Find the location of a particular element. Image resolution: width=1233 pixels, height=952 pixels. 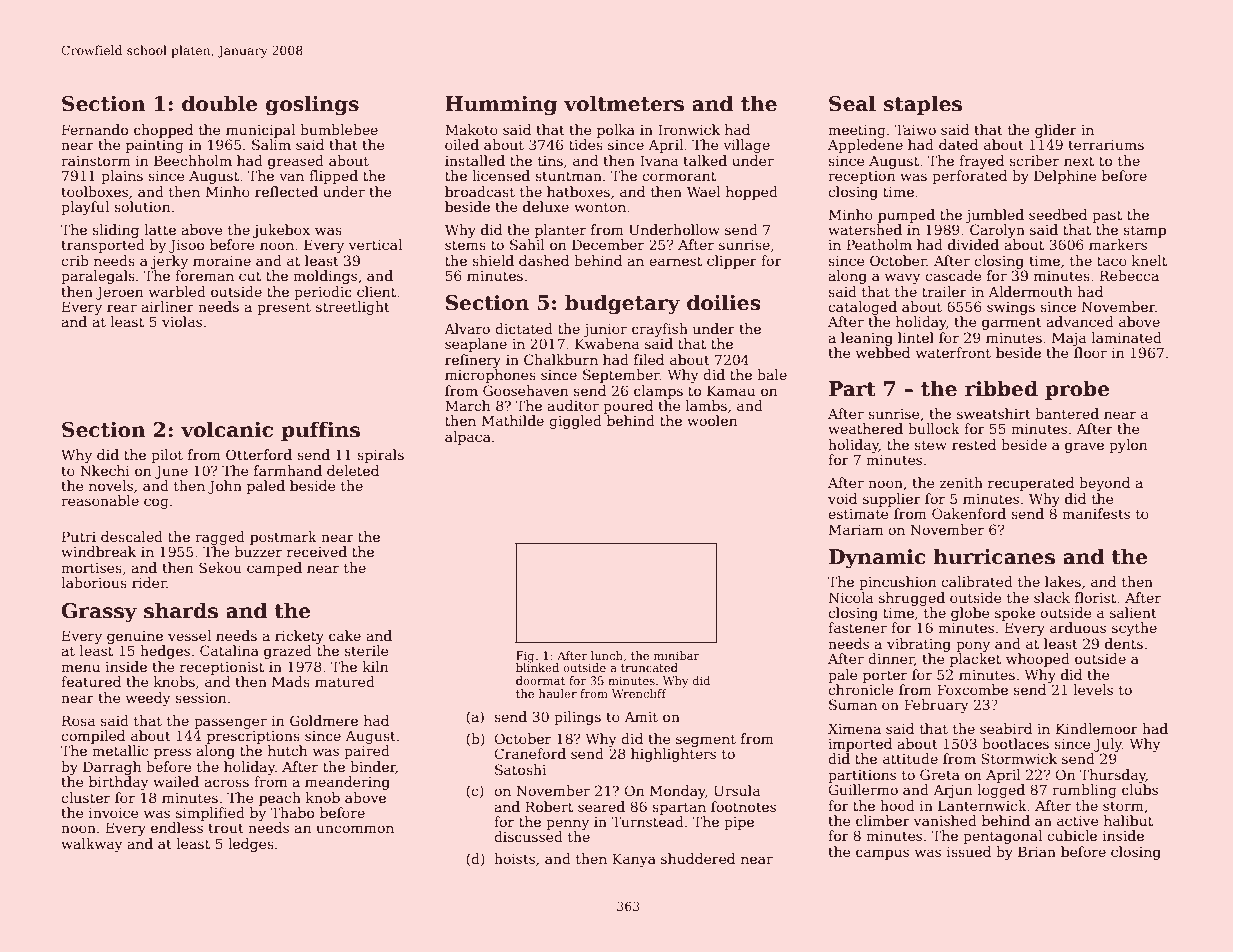

December is located at coordinates (608, 244).
